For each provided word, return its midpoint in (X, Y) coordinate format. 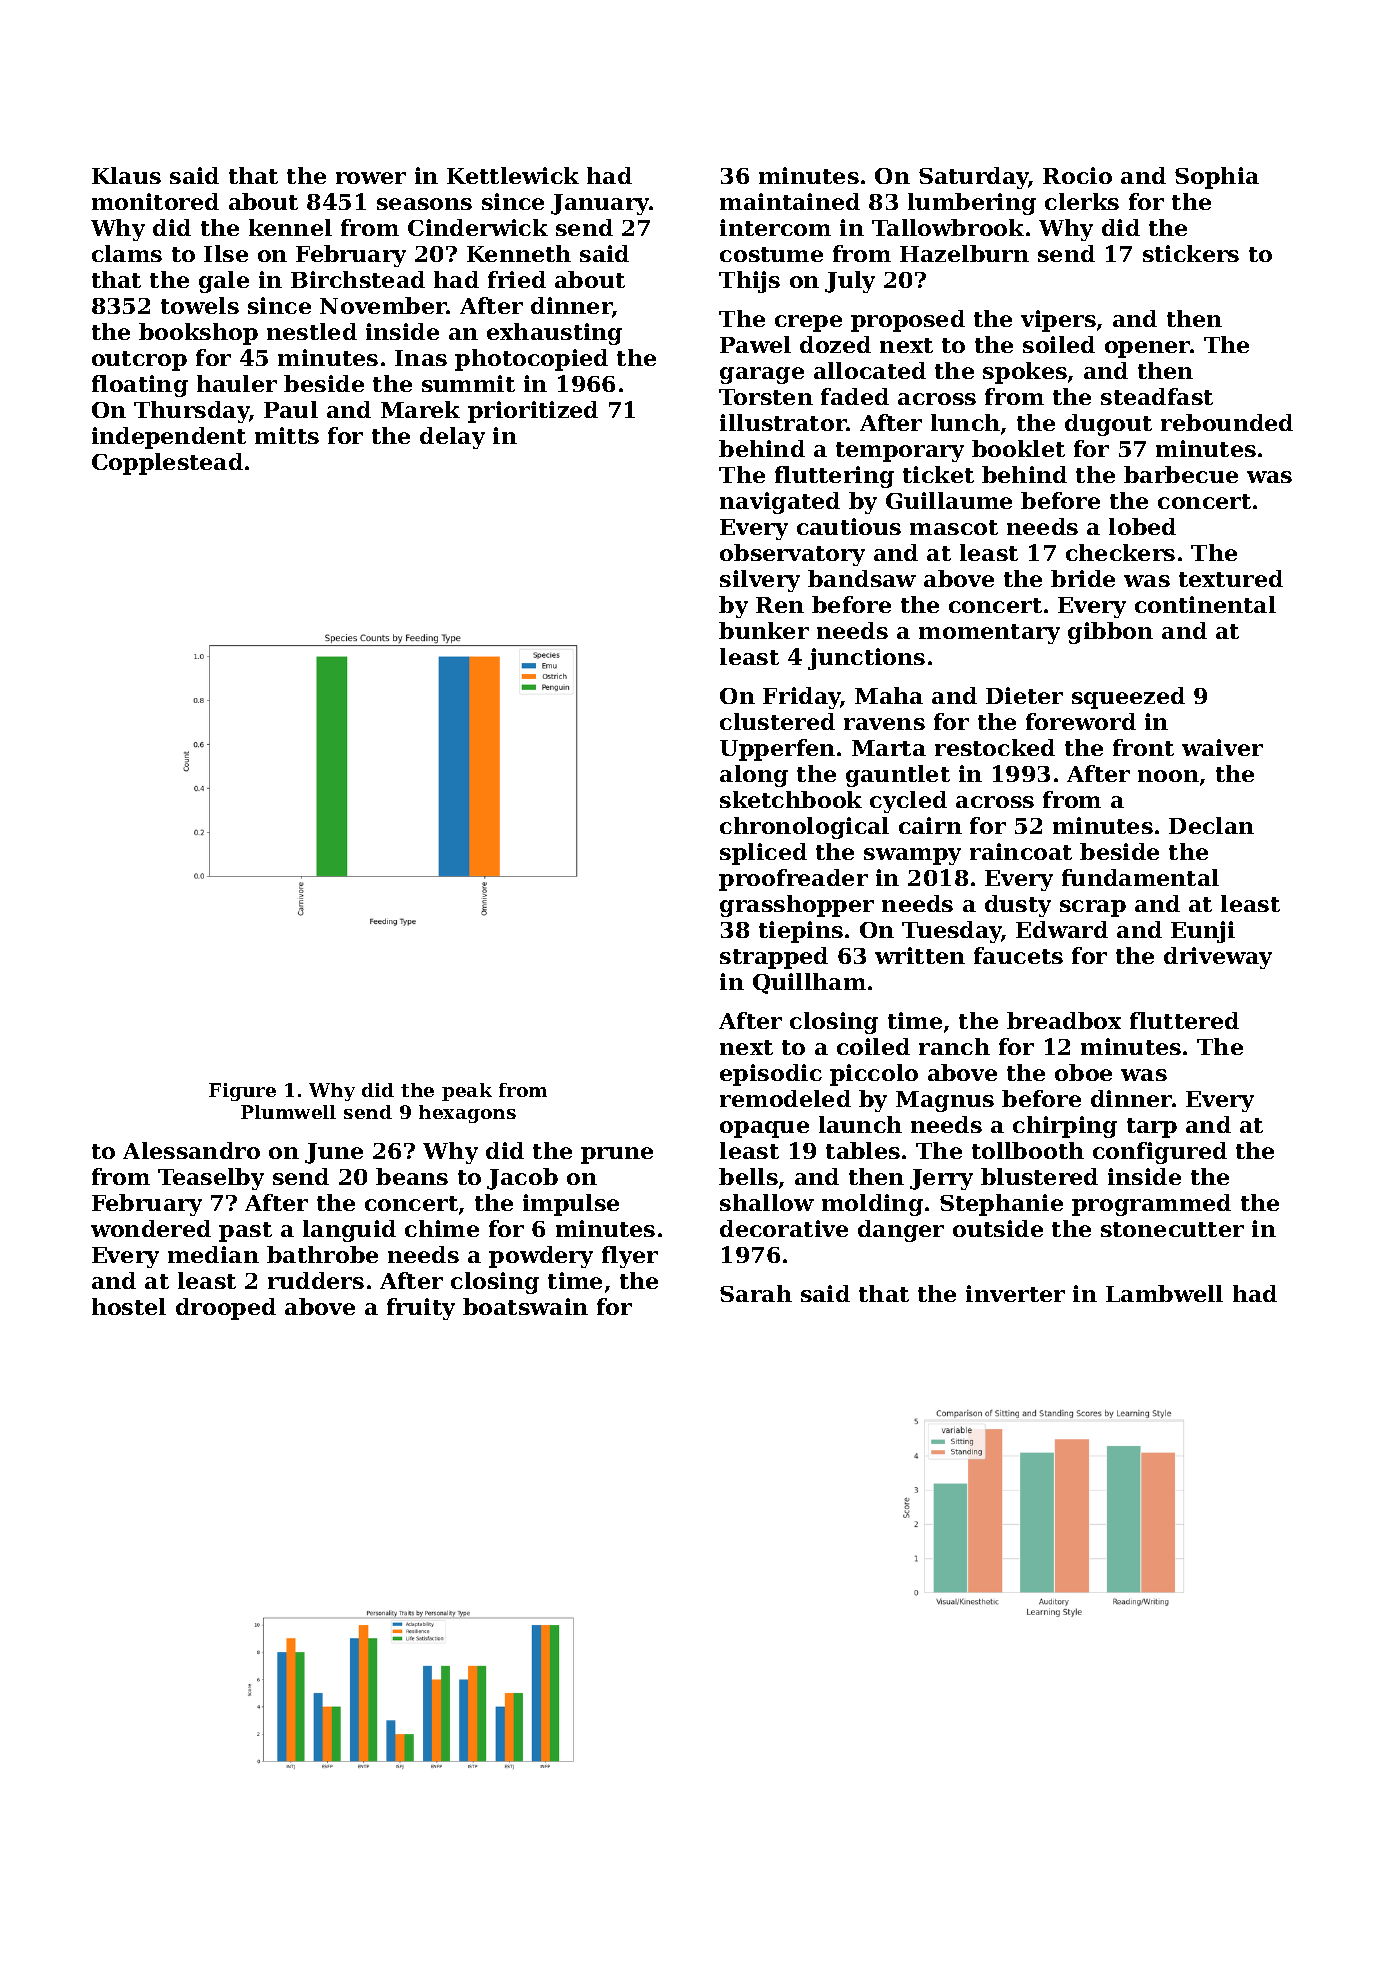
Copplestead (167, 464)
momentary (989, 634)
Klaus (126, 175)
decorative (784, 1228)
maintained (790, 201)
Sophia (1217, 178)
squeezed (1128, 698)
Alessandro (191, 1150)
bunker (764, 630)
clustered (777, 721)
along (754, 776)
